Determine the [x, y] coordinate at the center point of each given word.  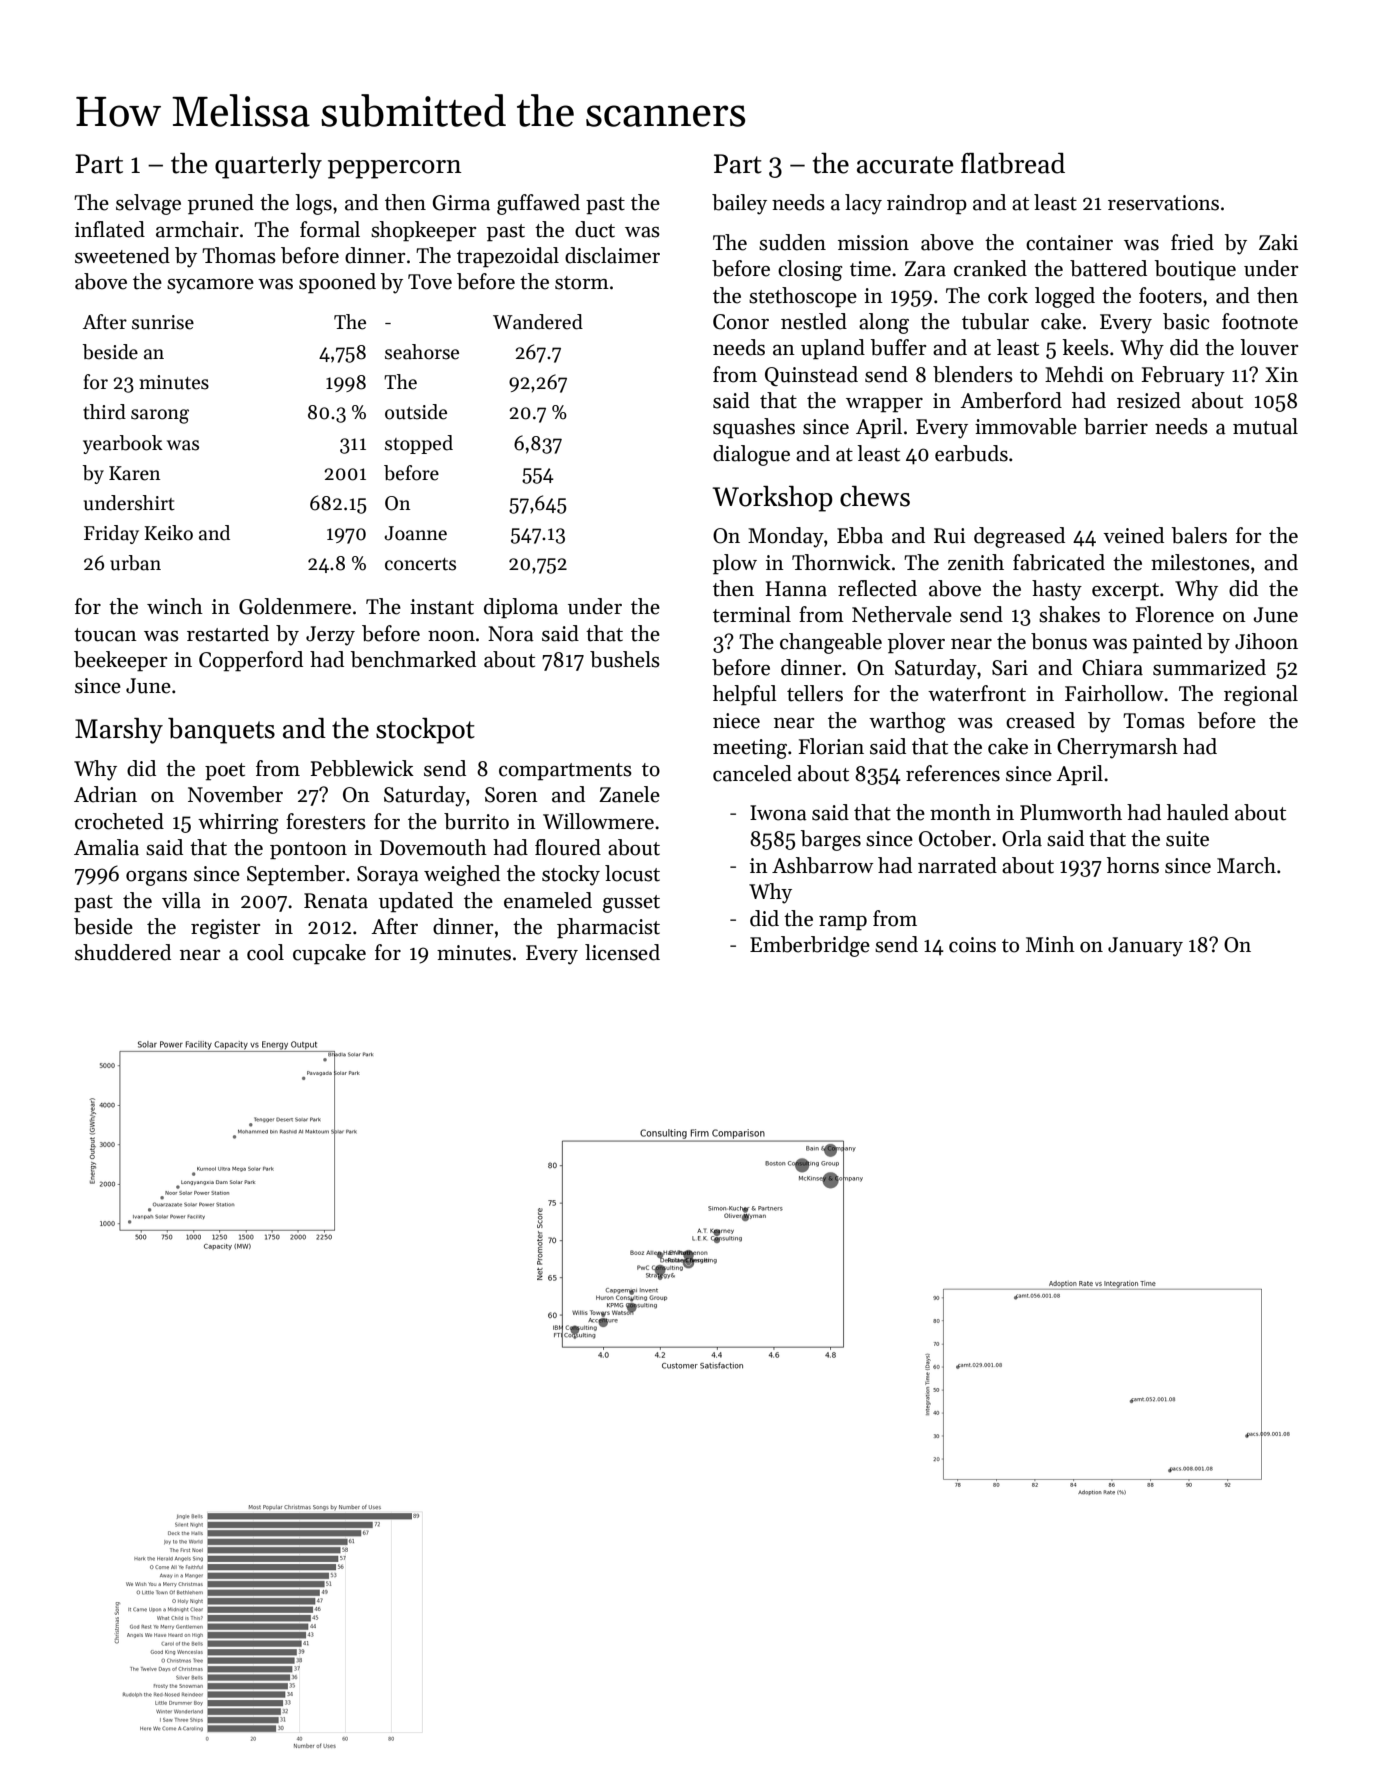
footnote [1260, 321]
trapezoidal [508, 257]
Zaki [1278, 242]
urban [135, 563]
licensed [622, 952]
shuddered [123, 952]
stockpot [425, 731]
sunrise [163, 322]
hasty [1057, 590]
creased [1040, 720]
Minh [1050, 944]
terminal [752, 614]
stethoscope [803, 297]
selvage [148, 204]
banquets [221, 731]
